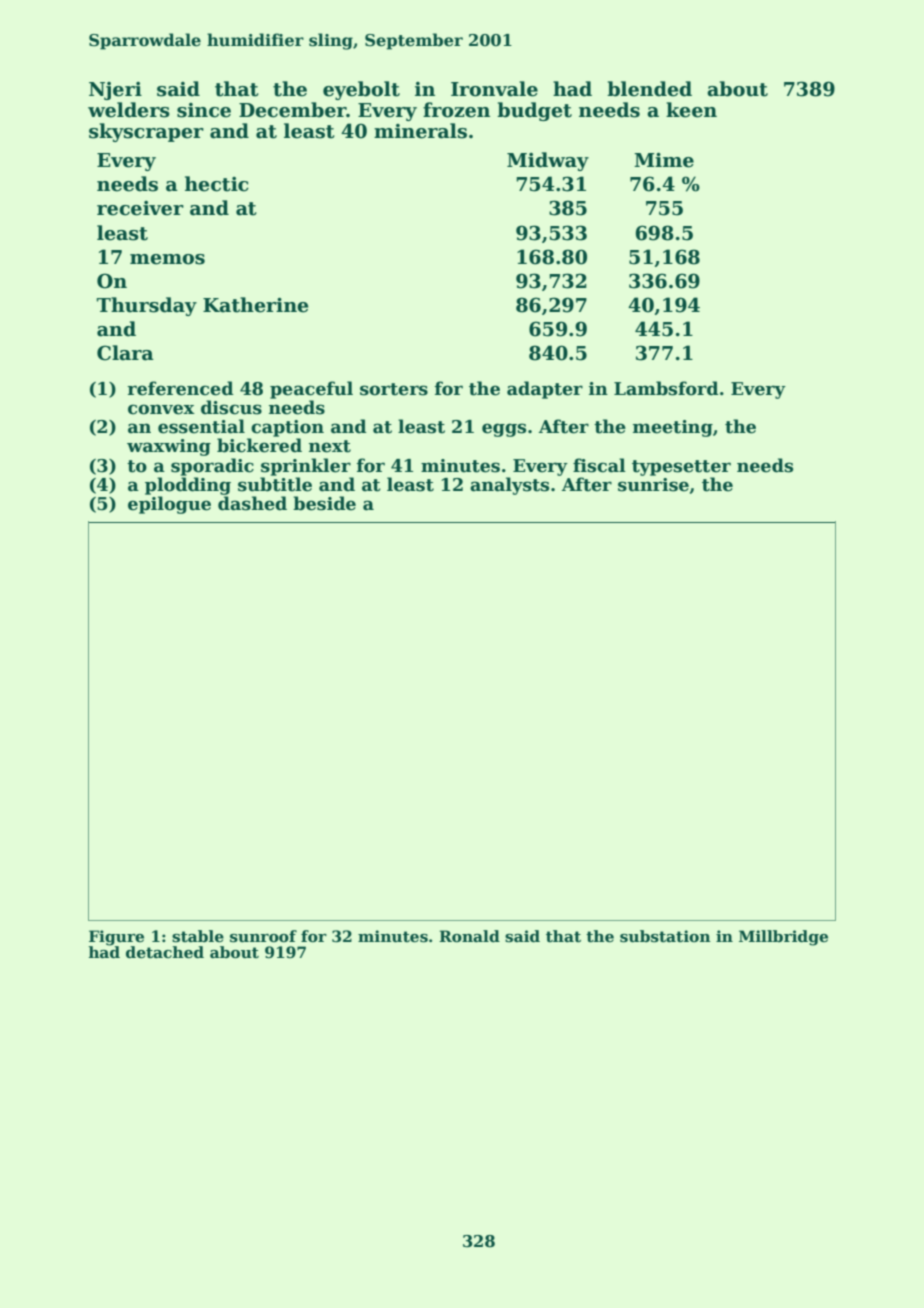 The width and height of the image is (924, 1308). What do you see at coordinates (204, 110) in the image?
I see `since` at bounding box center [204, 110].
